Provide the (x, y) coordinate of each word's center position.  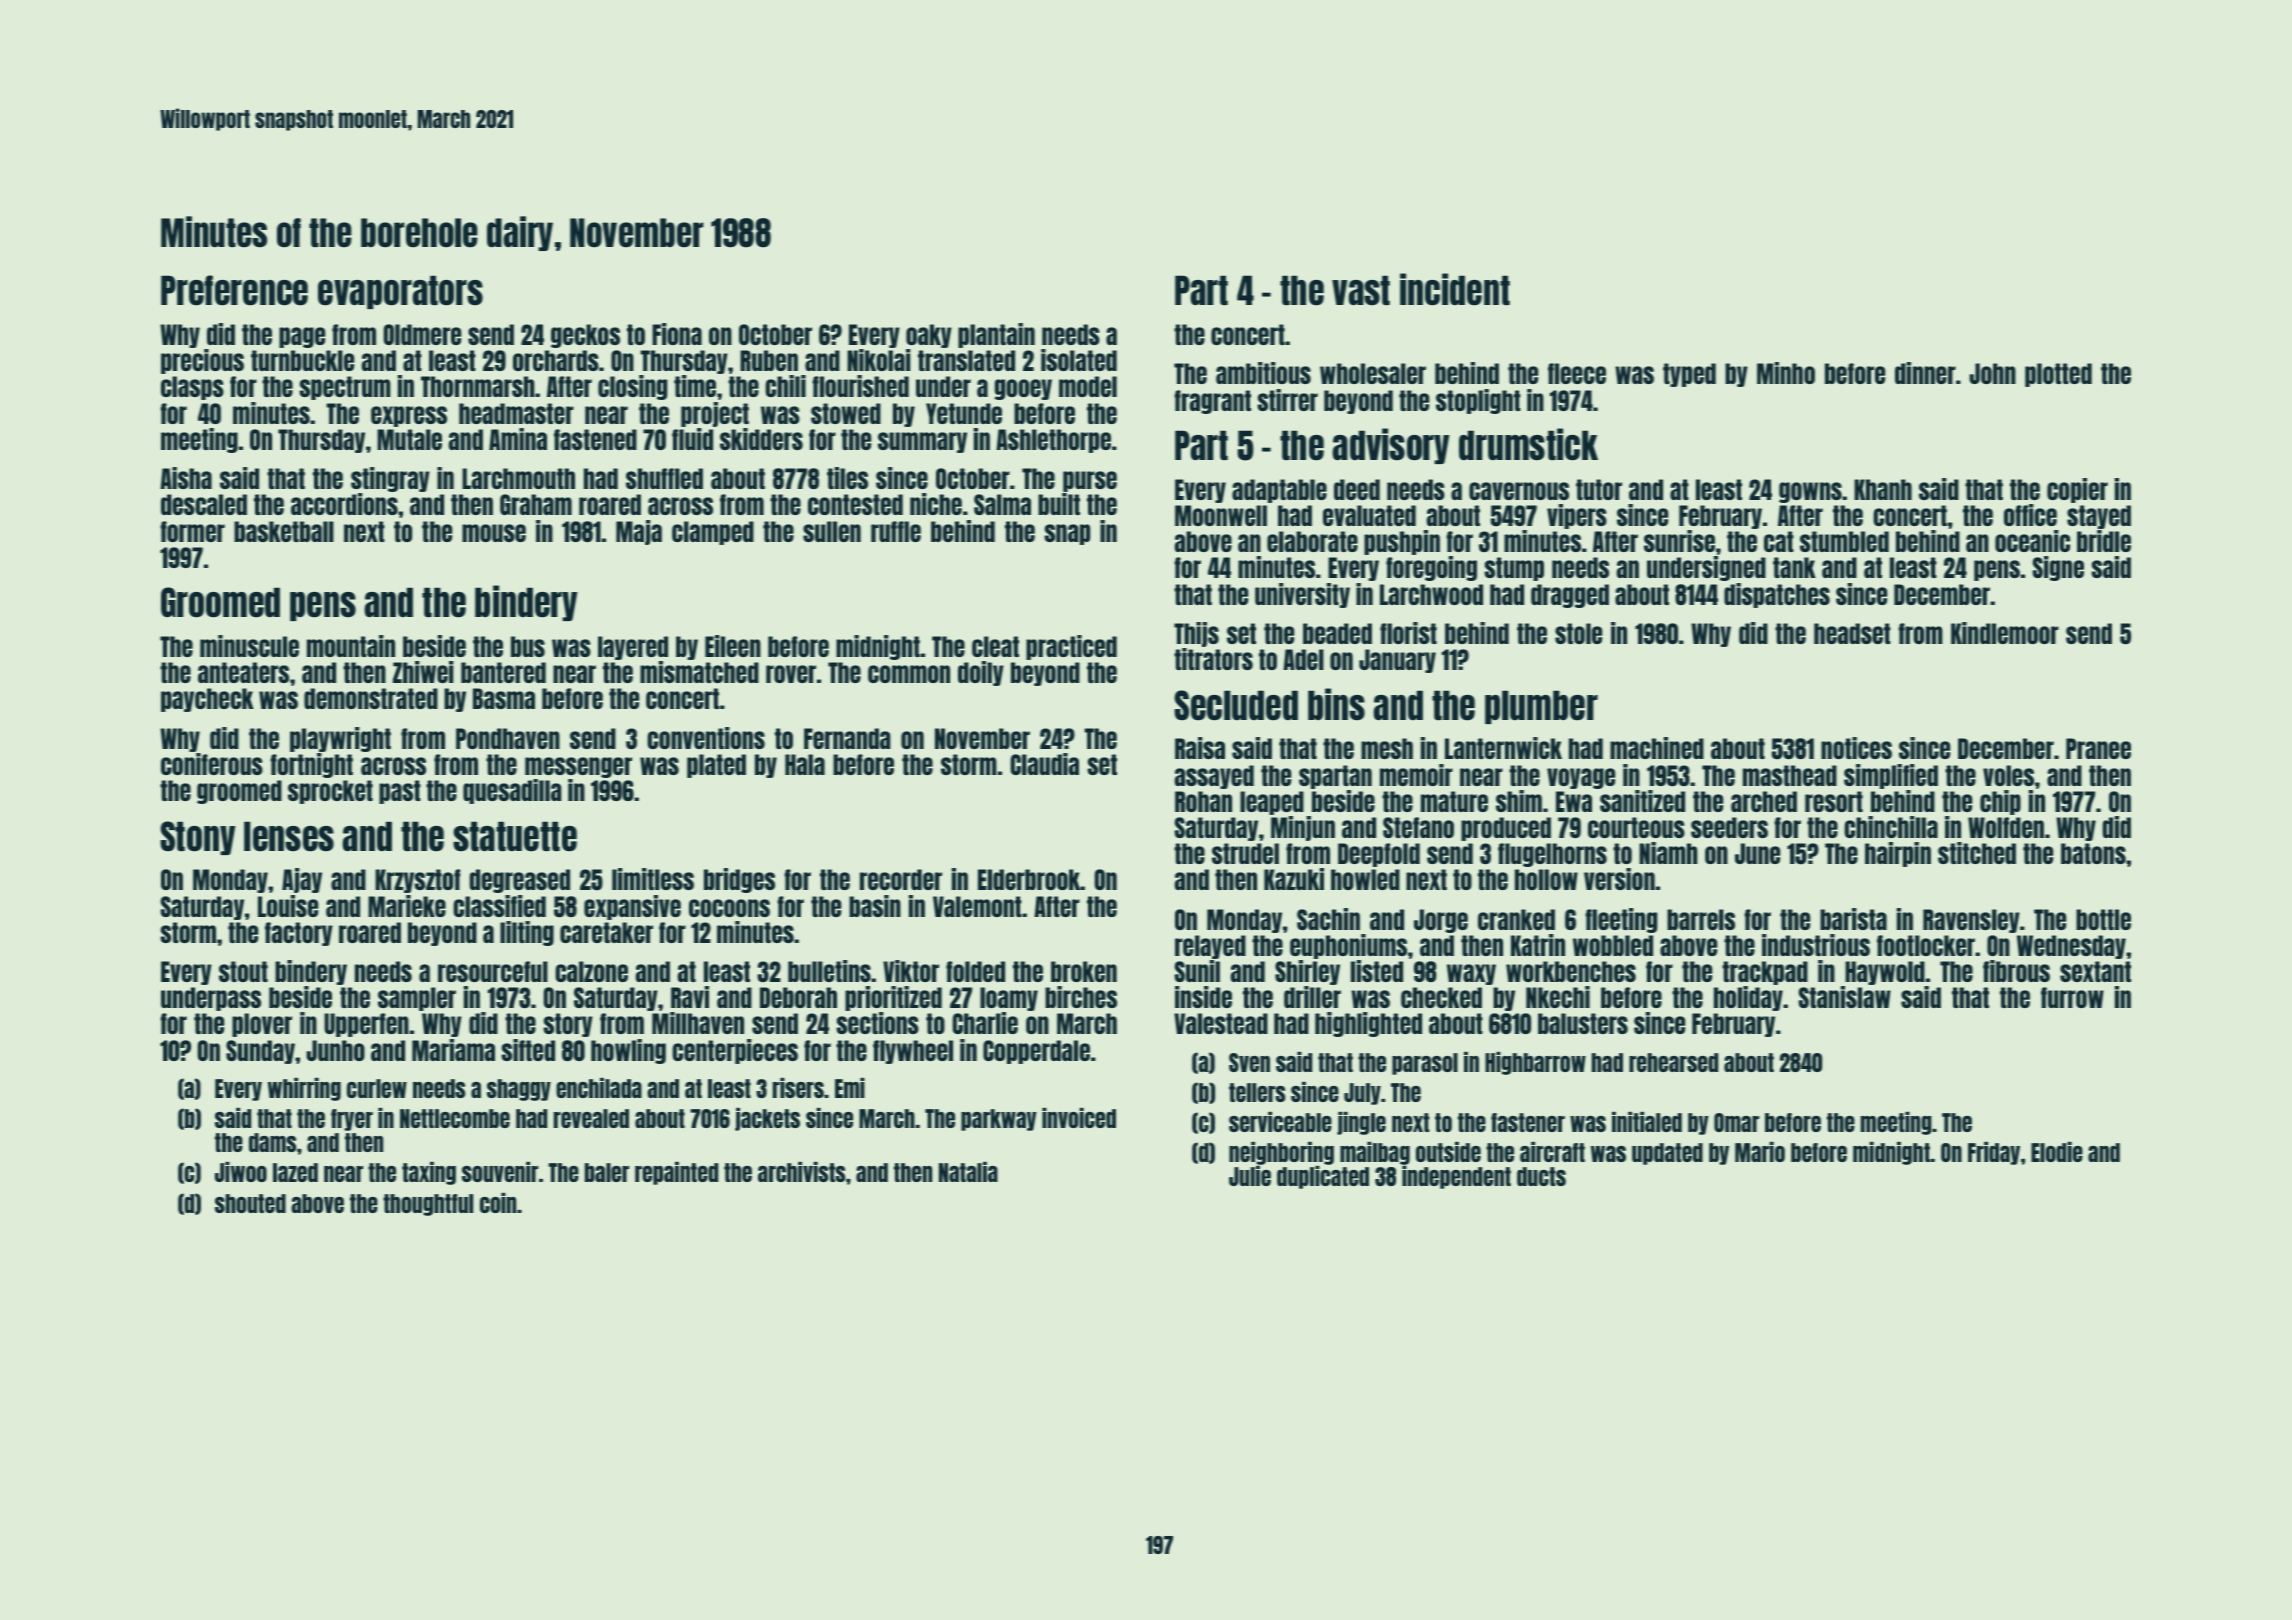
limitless (653, 879)
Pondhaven (508, 738)
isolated (1079, 360)
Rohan (1203, 801)
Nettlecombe (455, 1118)
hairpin (1898, 854)
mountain (351, 646)
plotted (2058, 375)
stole (1578, 633)
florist (1408, 633)
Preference (234, 290)
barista (1853, 919)
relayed (1210, 947)
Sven (1249, 1062)
